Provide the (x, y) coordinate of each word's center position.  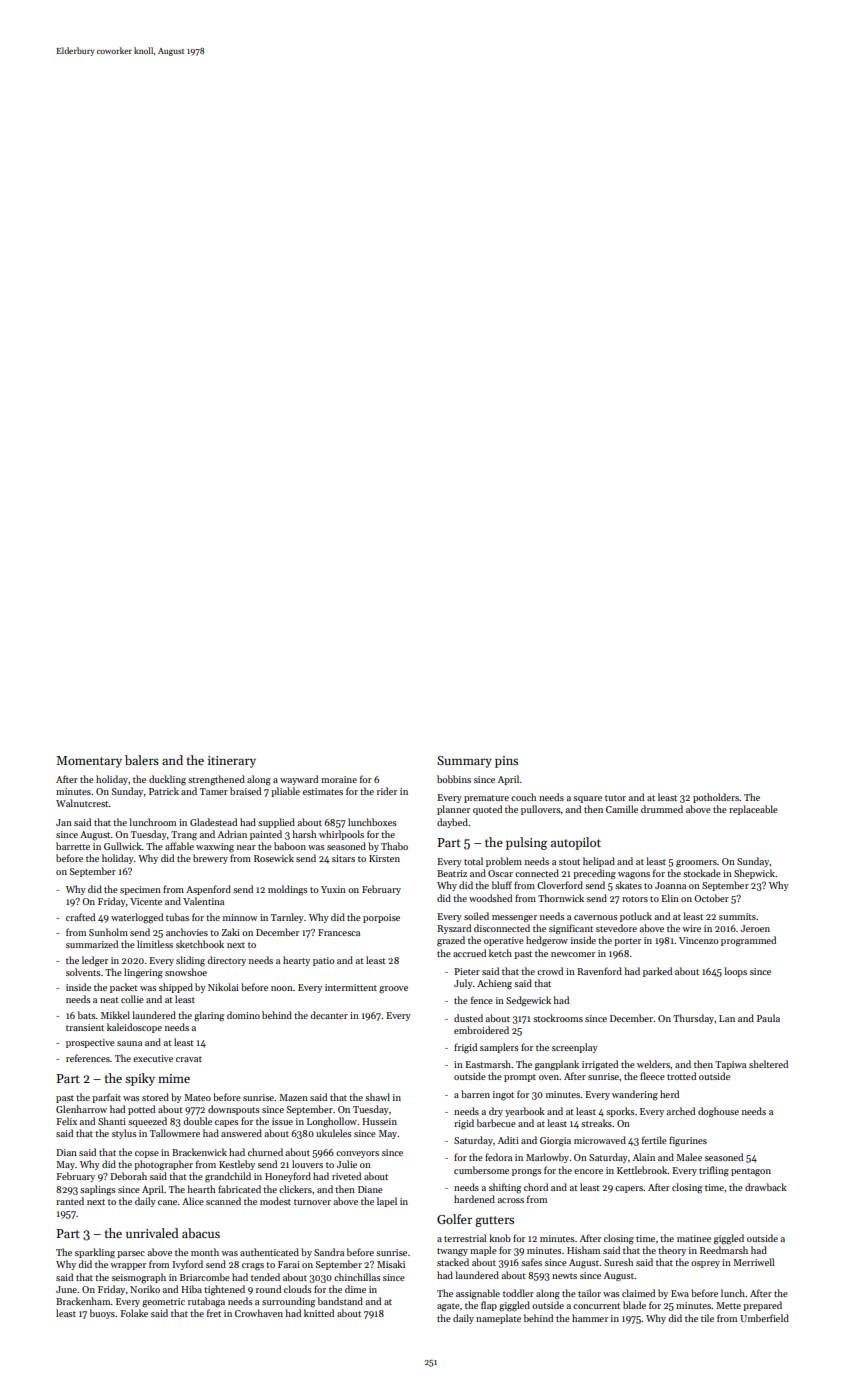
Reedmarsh (724, 1250)
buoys (102, 1314)
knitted (319, 1313)
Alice (193, 1201)
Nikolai (223, 987)
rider (387, 791)
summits (737, 916)
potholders (716, 798)
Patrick (164, 791)
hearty (296, 961)
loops (735, 972)
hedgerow (547, 941)
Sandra (329, 1252)
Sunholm (108, 932)
